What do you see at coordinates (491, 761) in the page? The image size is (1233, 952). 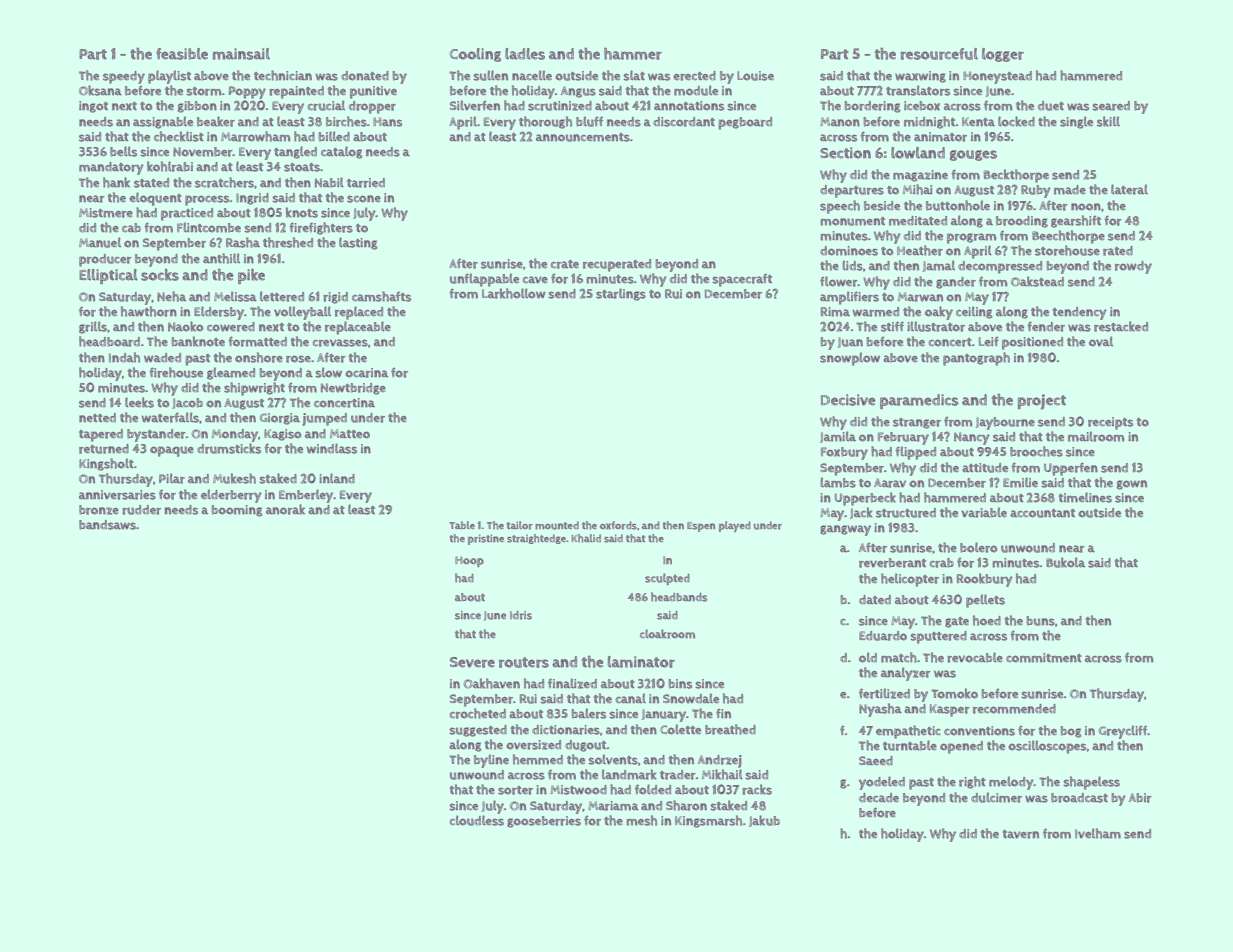 I see `byline` at bounding box center [491, 761].
